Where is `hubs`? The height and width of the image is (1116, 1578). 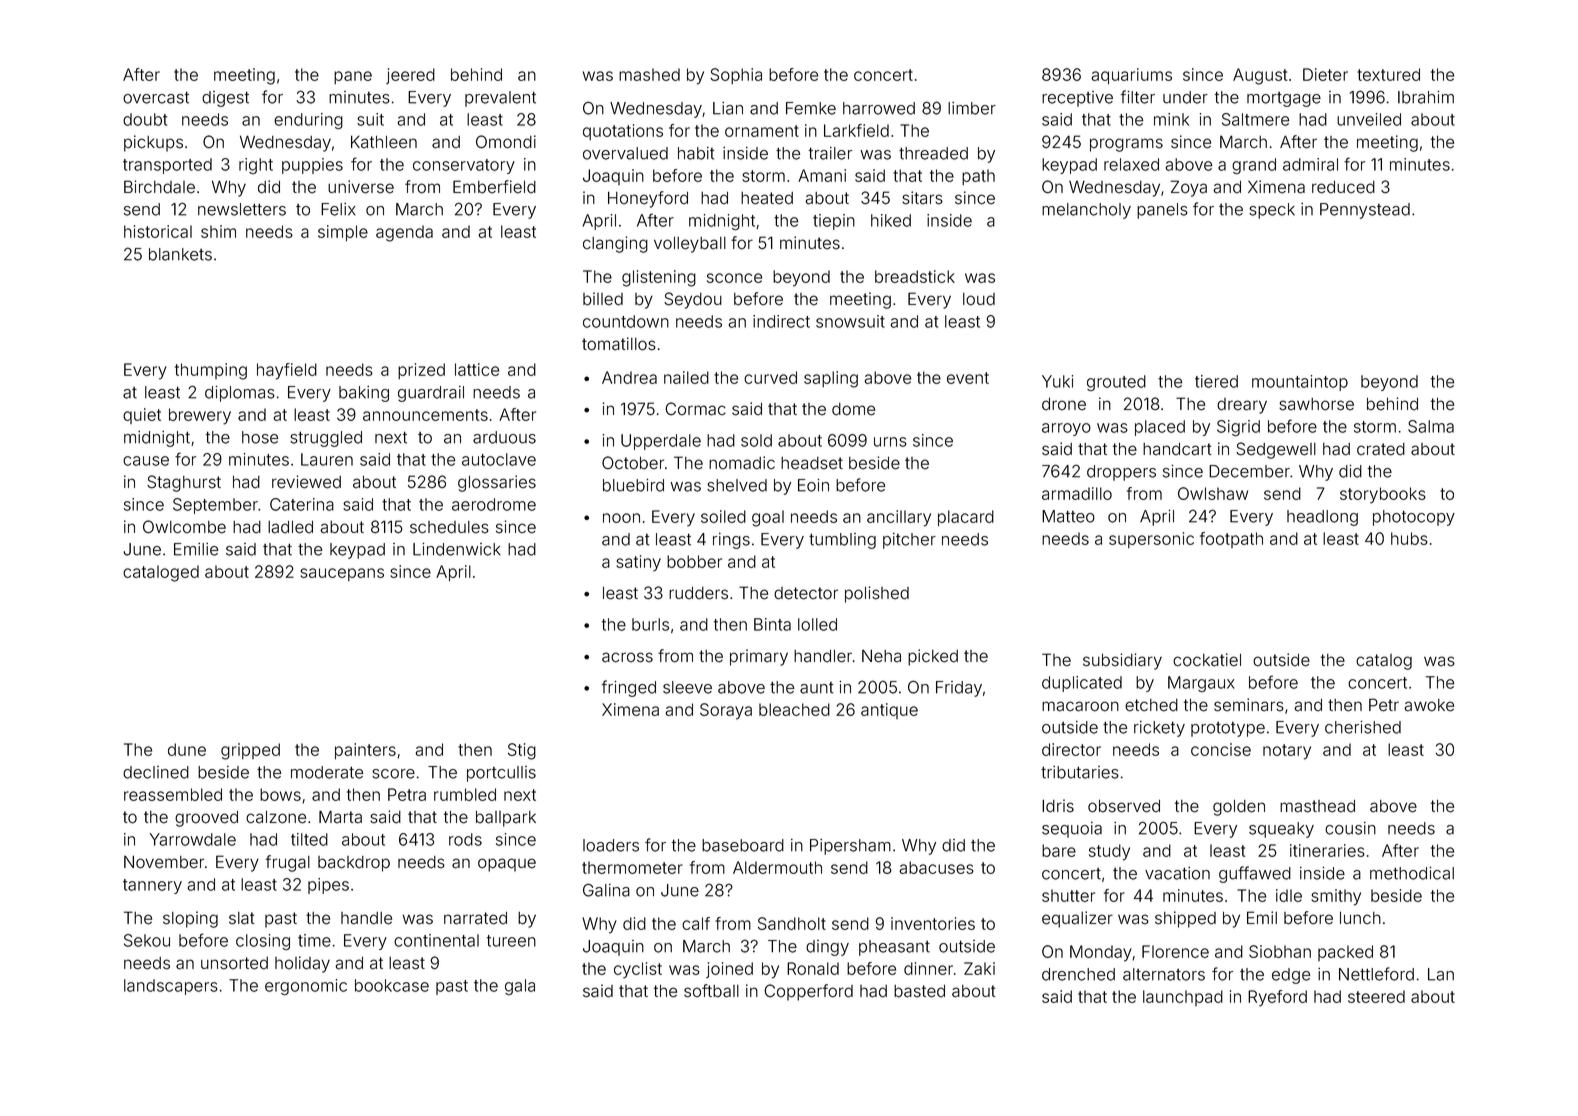
hubs is located at coordinates (1409, 538).
